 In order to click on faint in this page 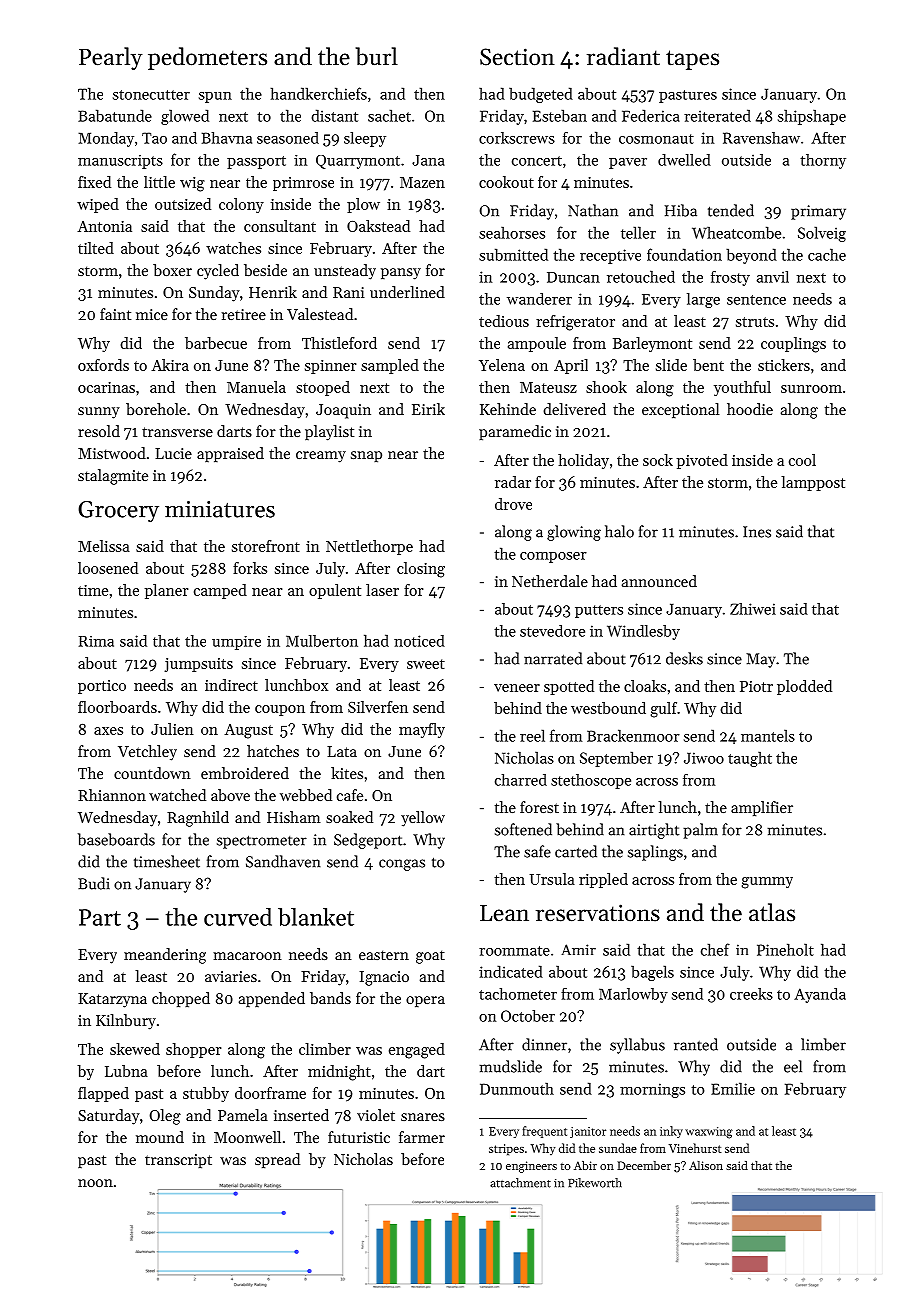, I will do `click(115, 314)`.
